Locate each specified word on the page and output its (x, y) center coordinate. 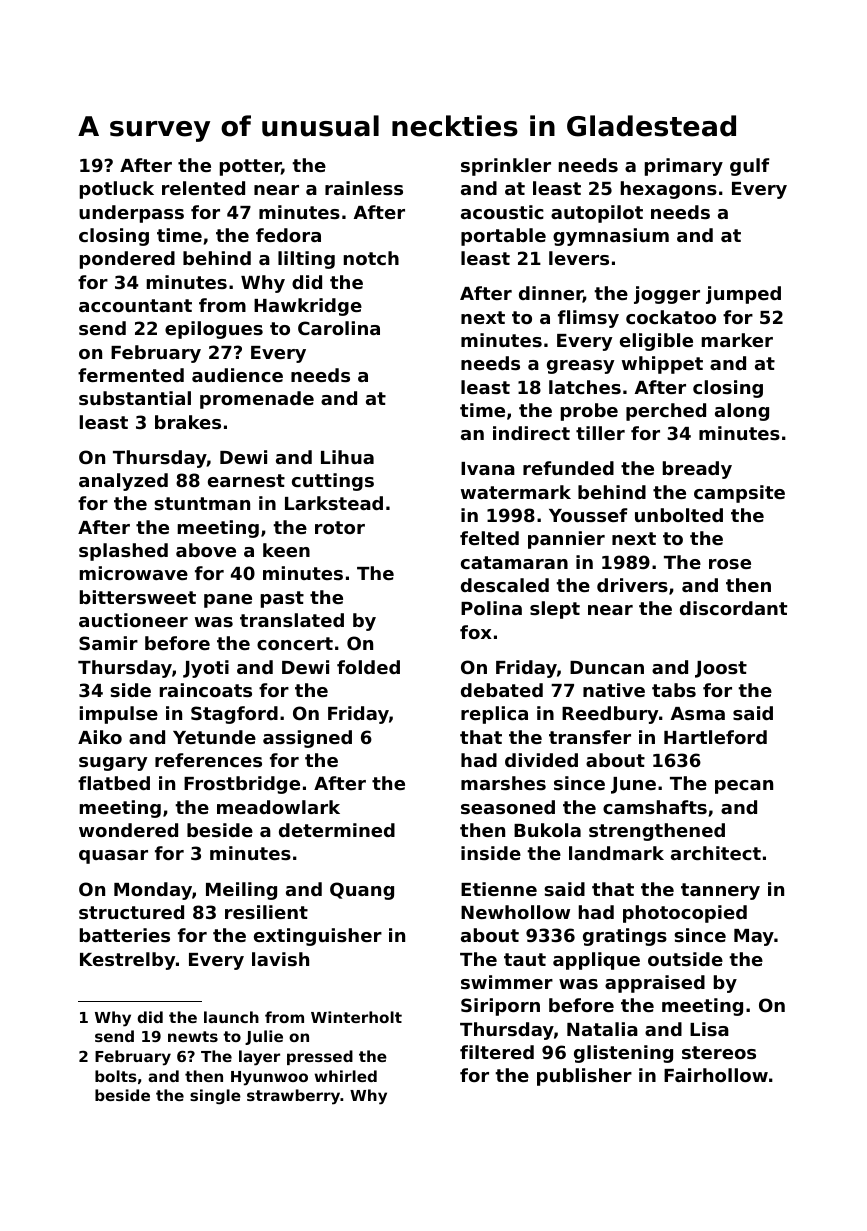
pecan (744, 787)
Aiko (100, 737)
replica (494, 715)
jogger (667, 295)
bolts (116, 1076)
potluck (117, 190)
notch (371, 258)
